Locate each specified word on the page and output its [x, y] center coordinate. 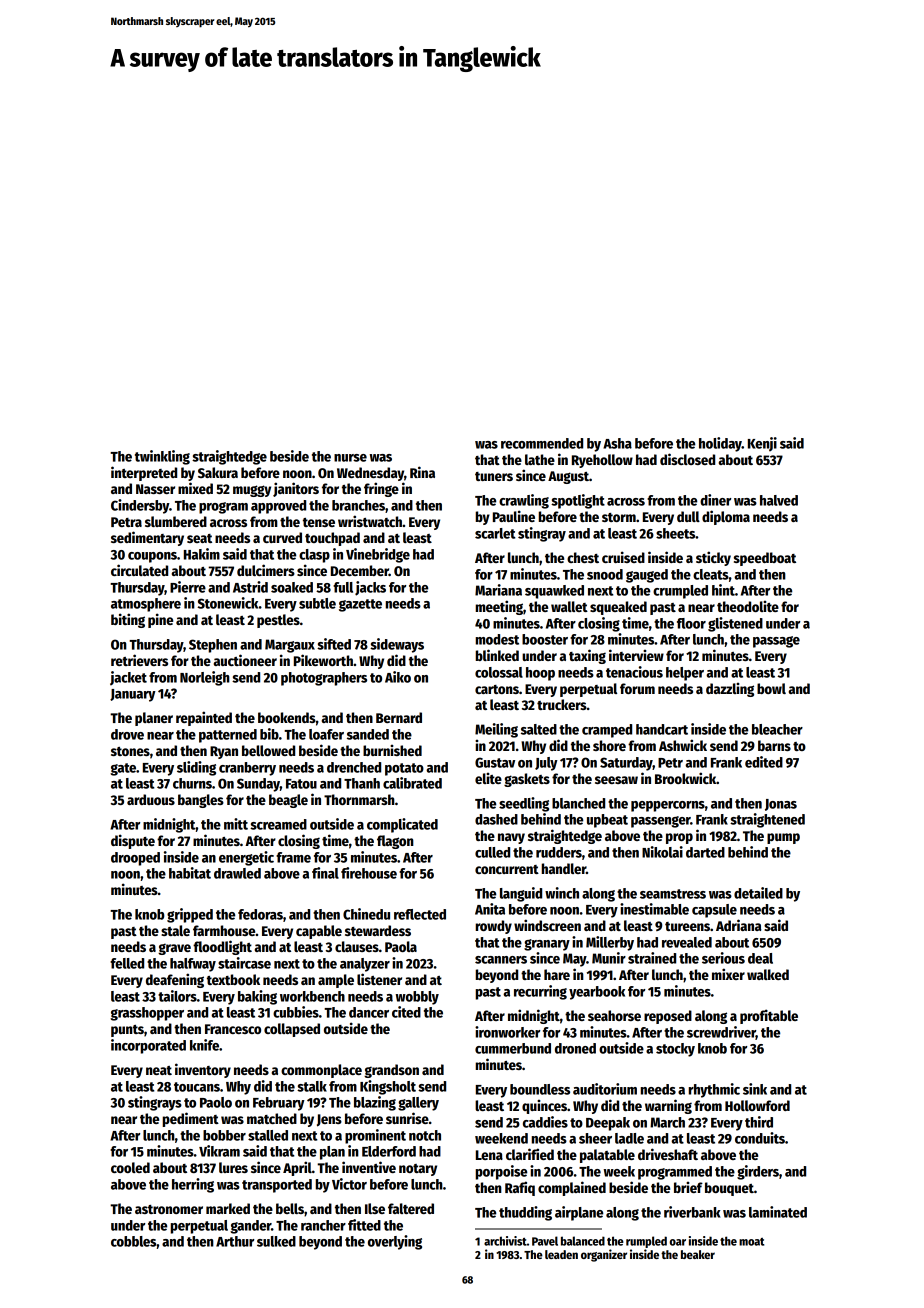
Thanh [362, 783]
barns [774, 745]
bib [269, 734]
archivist [505, 1241]
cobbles [134, 1241]
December [360, 570]
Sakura [218, 472]
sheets [675, 533]
